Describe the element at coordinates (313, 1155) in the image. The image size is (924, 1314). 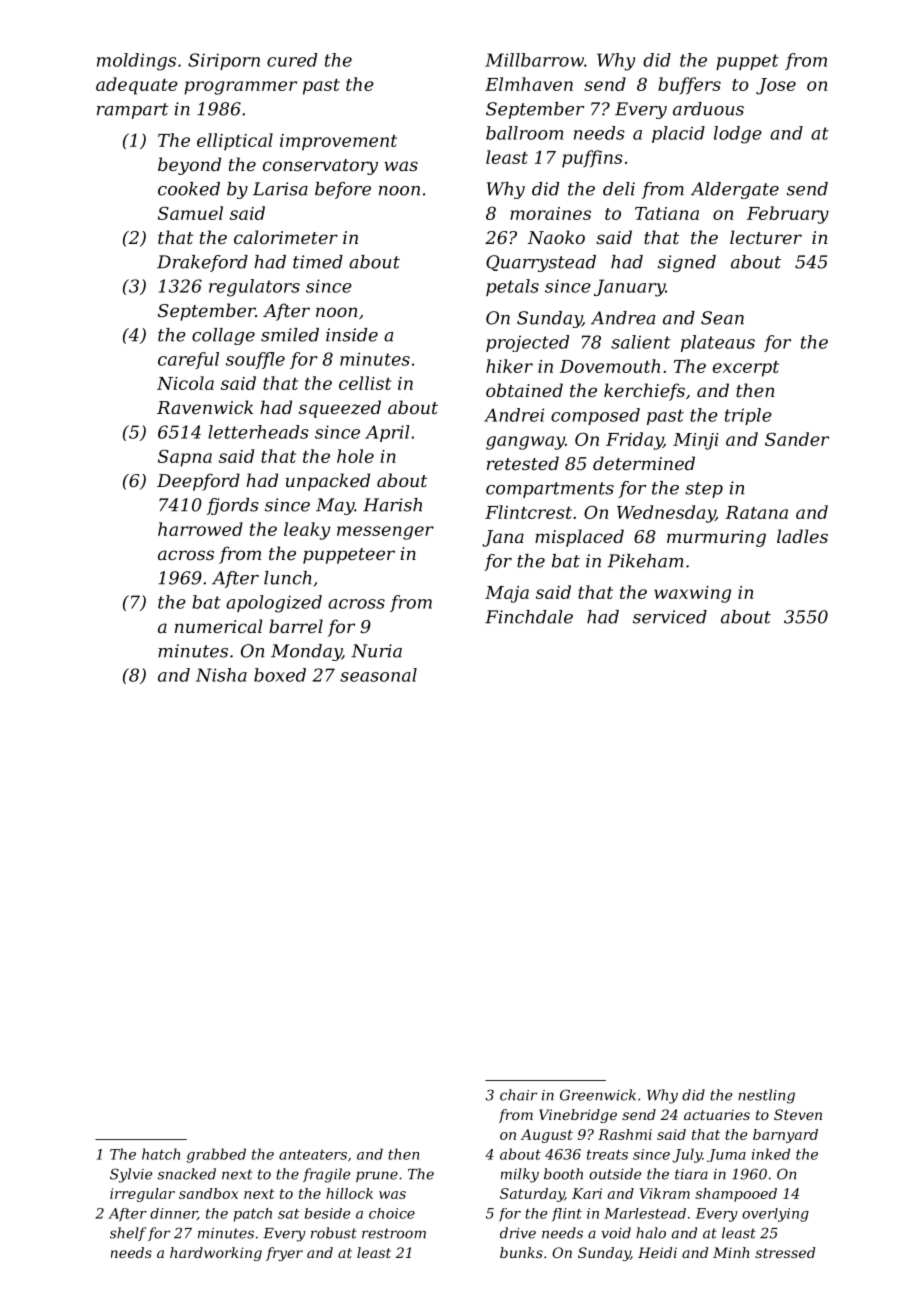
I see `anteaters` at that location.
